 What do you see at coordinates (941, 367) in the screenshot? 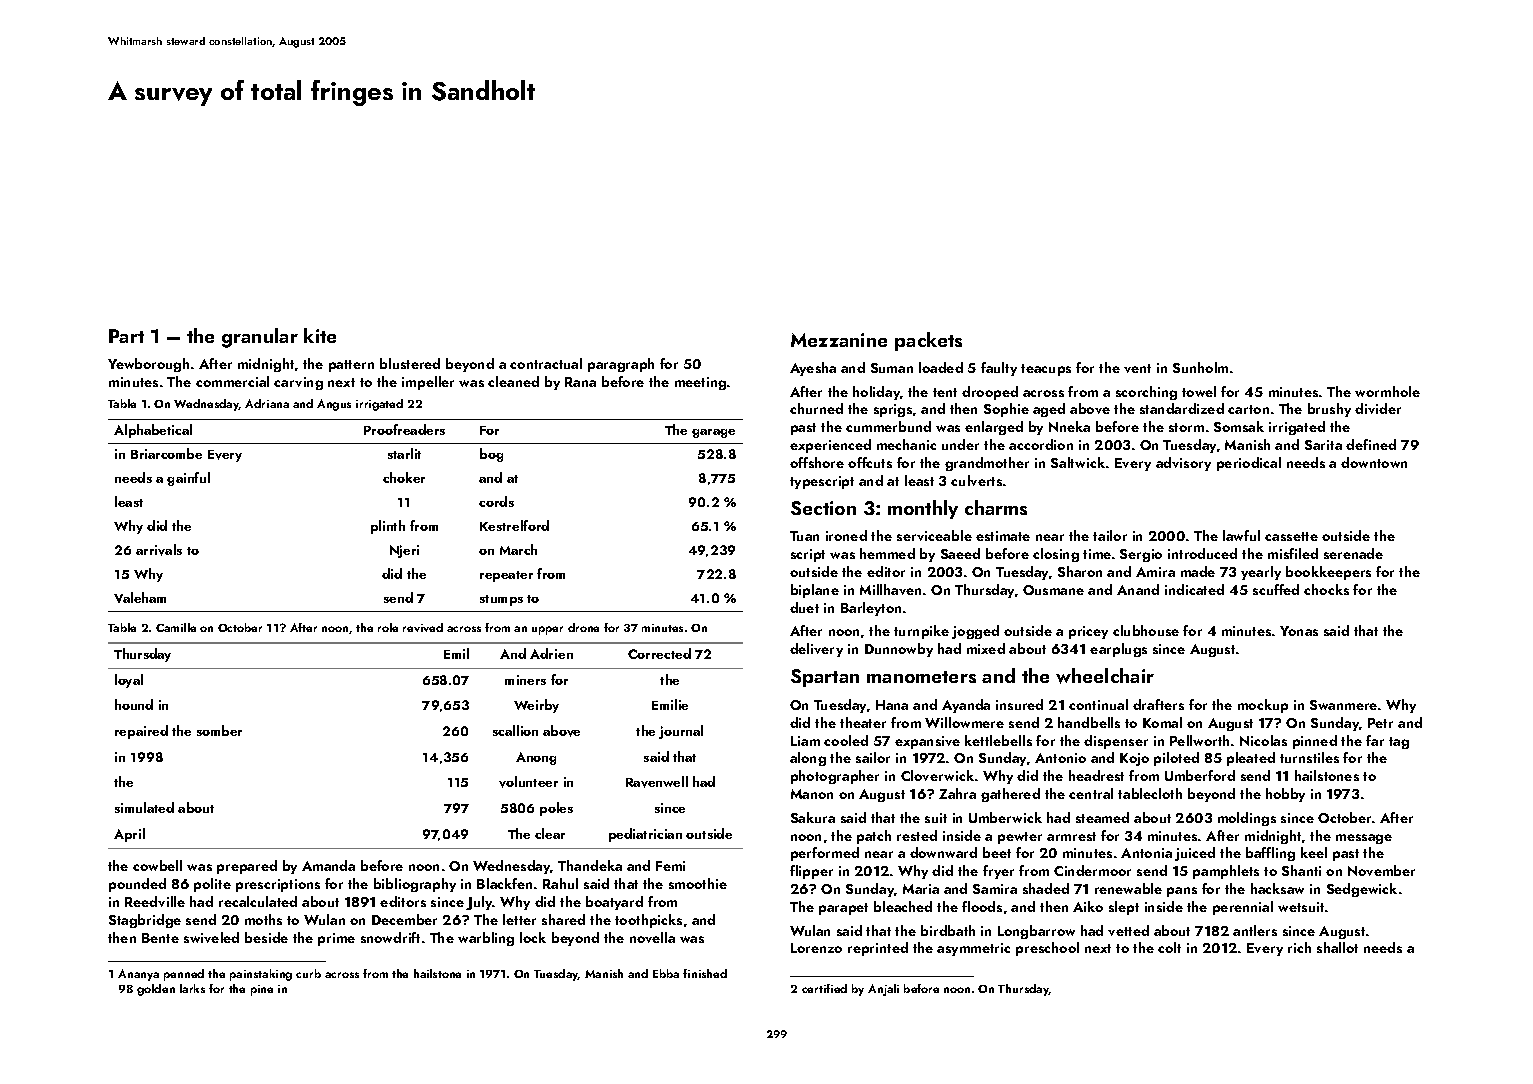
I see `loaded` at bounding box center [941, 367].
